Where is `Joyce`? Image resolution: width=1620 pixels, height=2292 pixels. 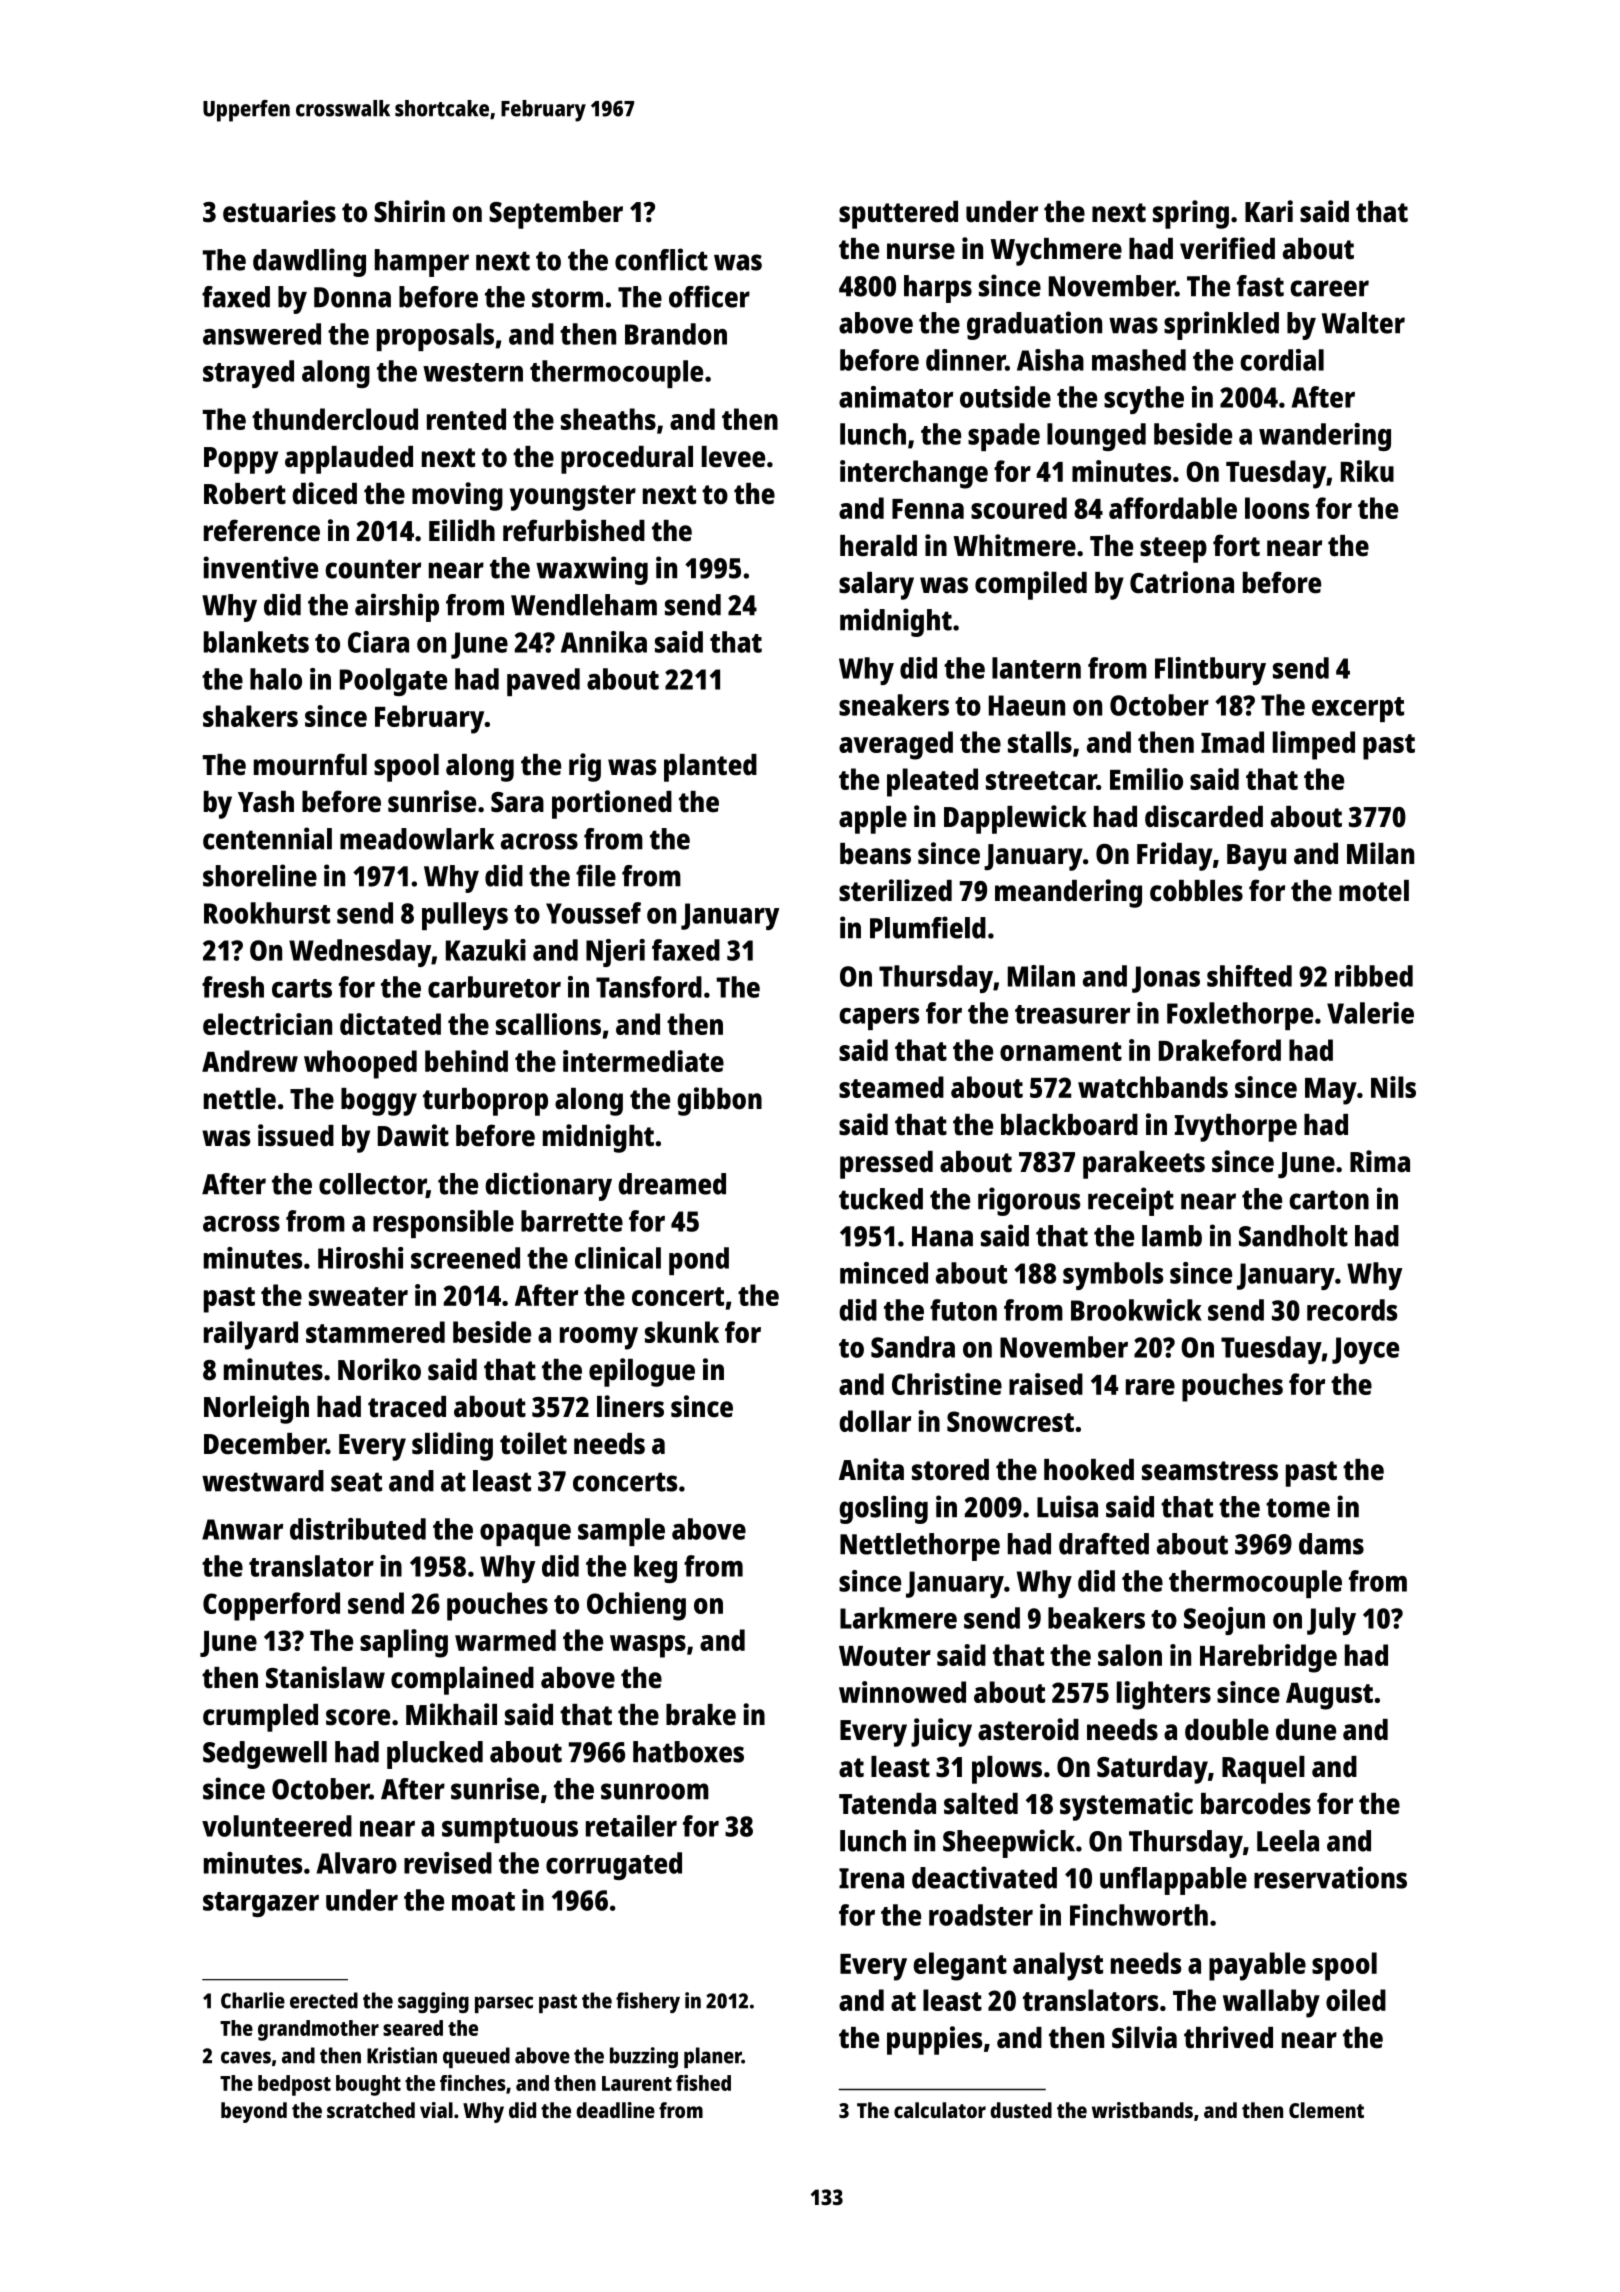 Joyce is located at coordinates (1365, 1350).
